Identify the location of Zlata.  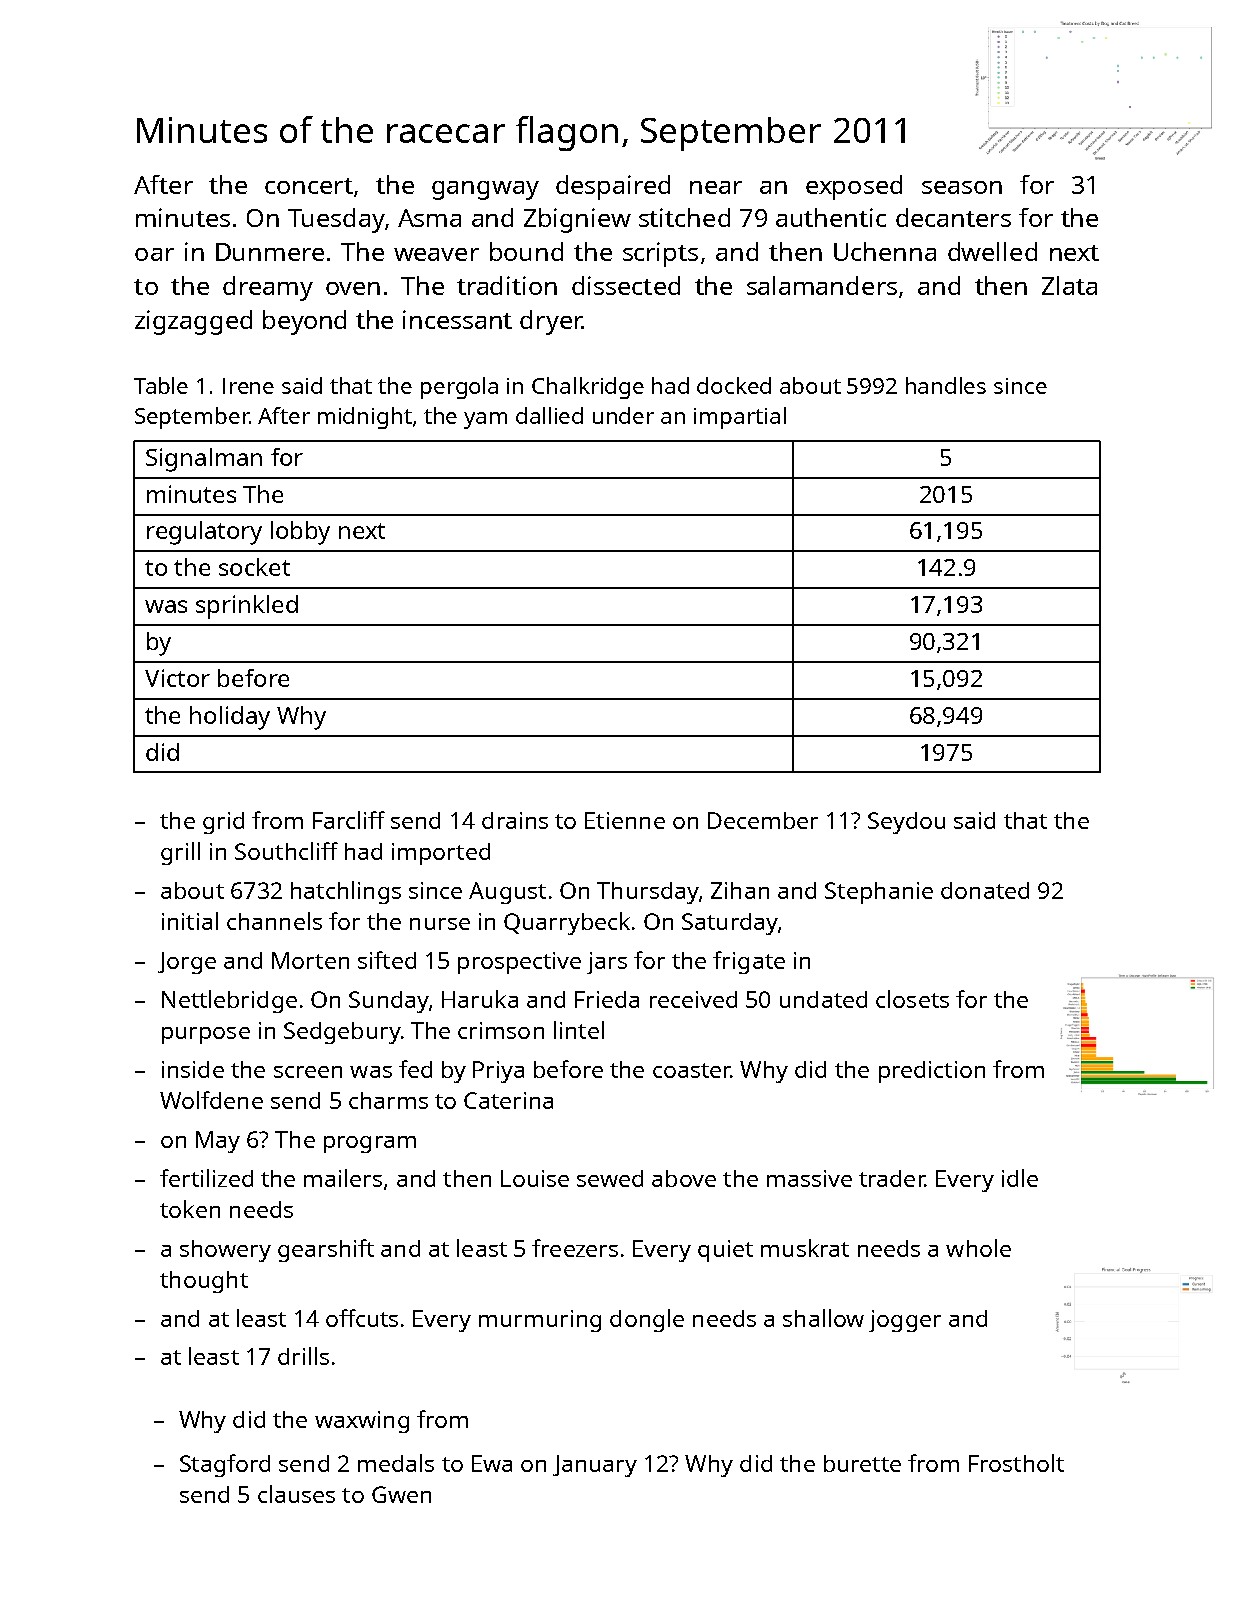
(1069, 285).
